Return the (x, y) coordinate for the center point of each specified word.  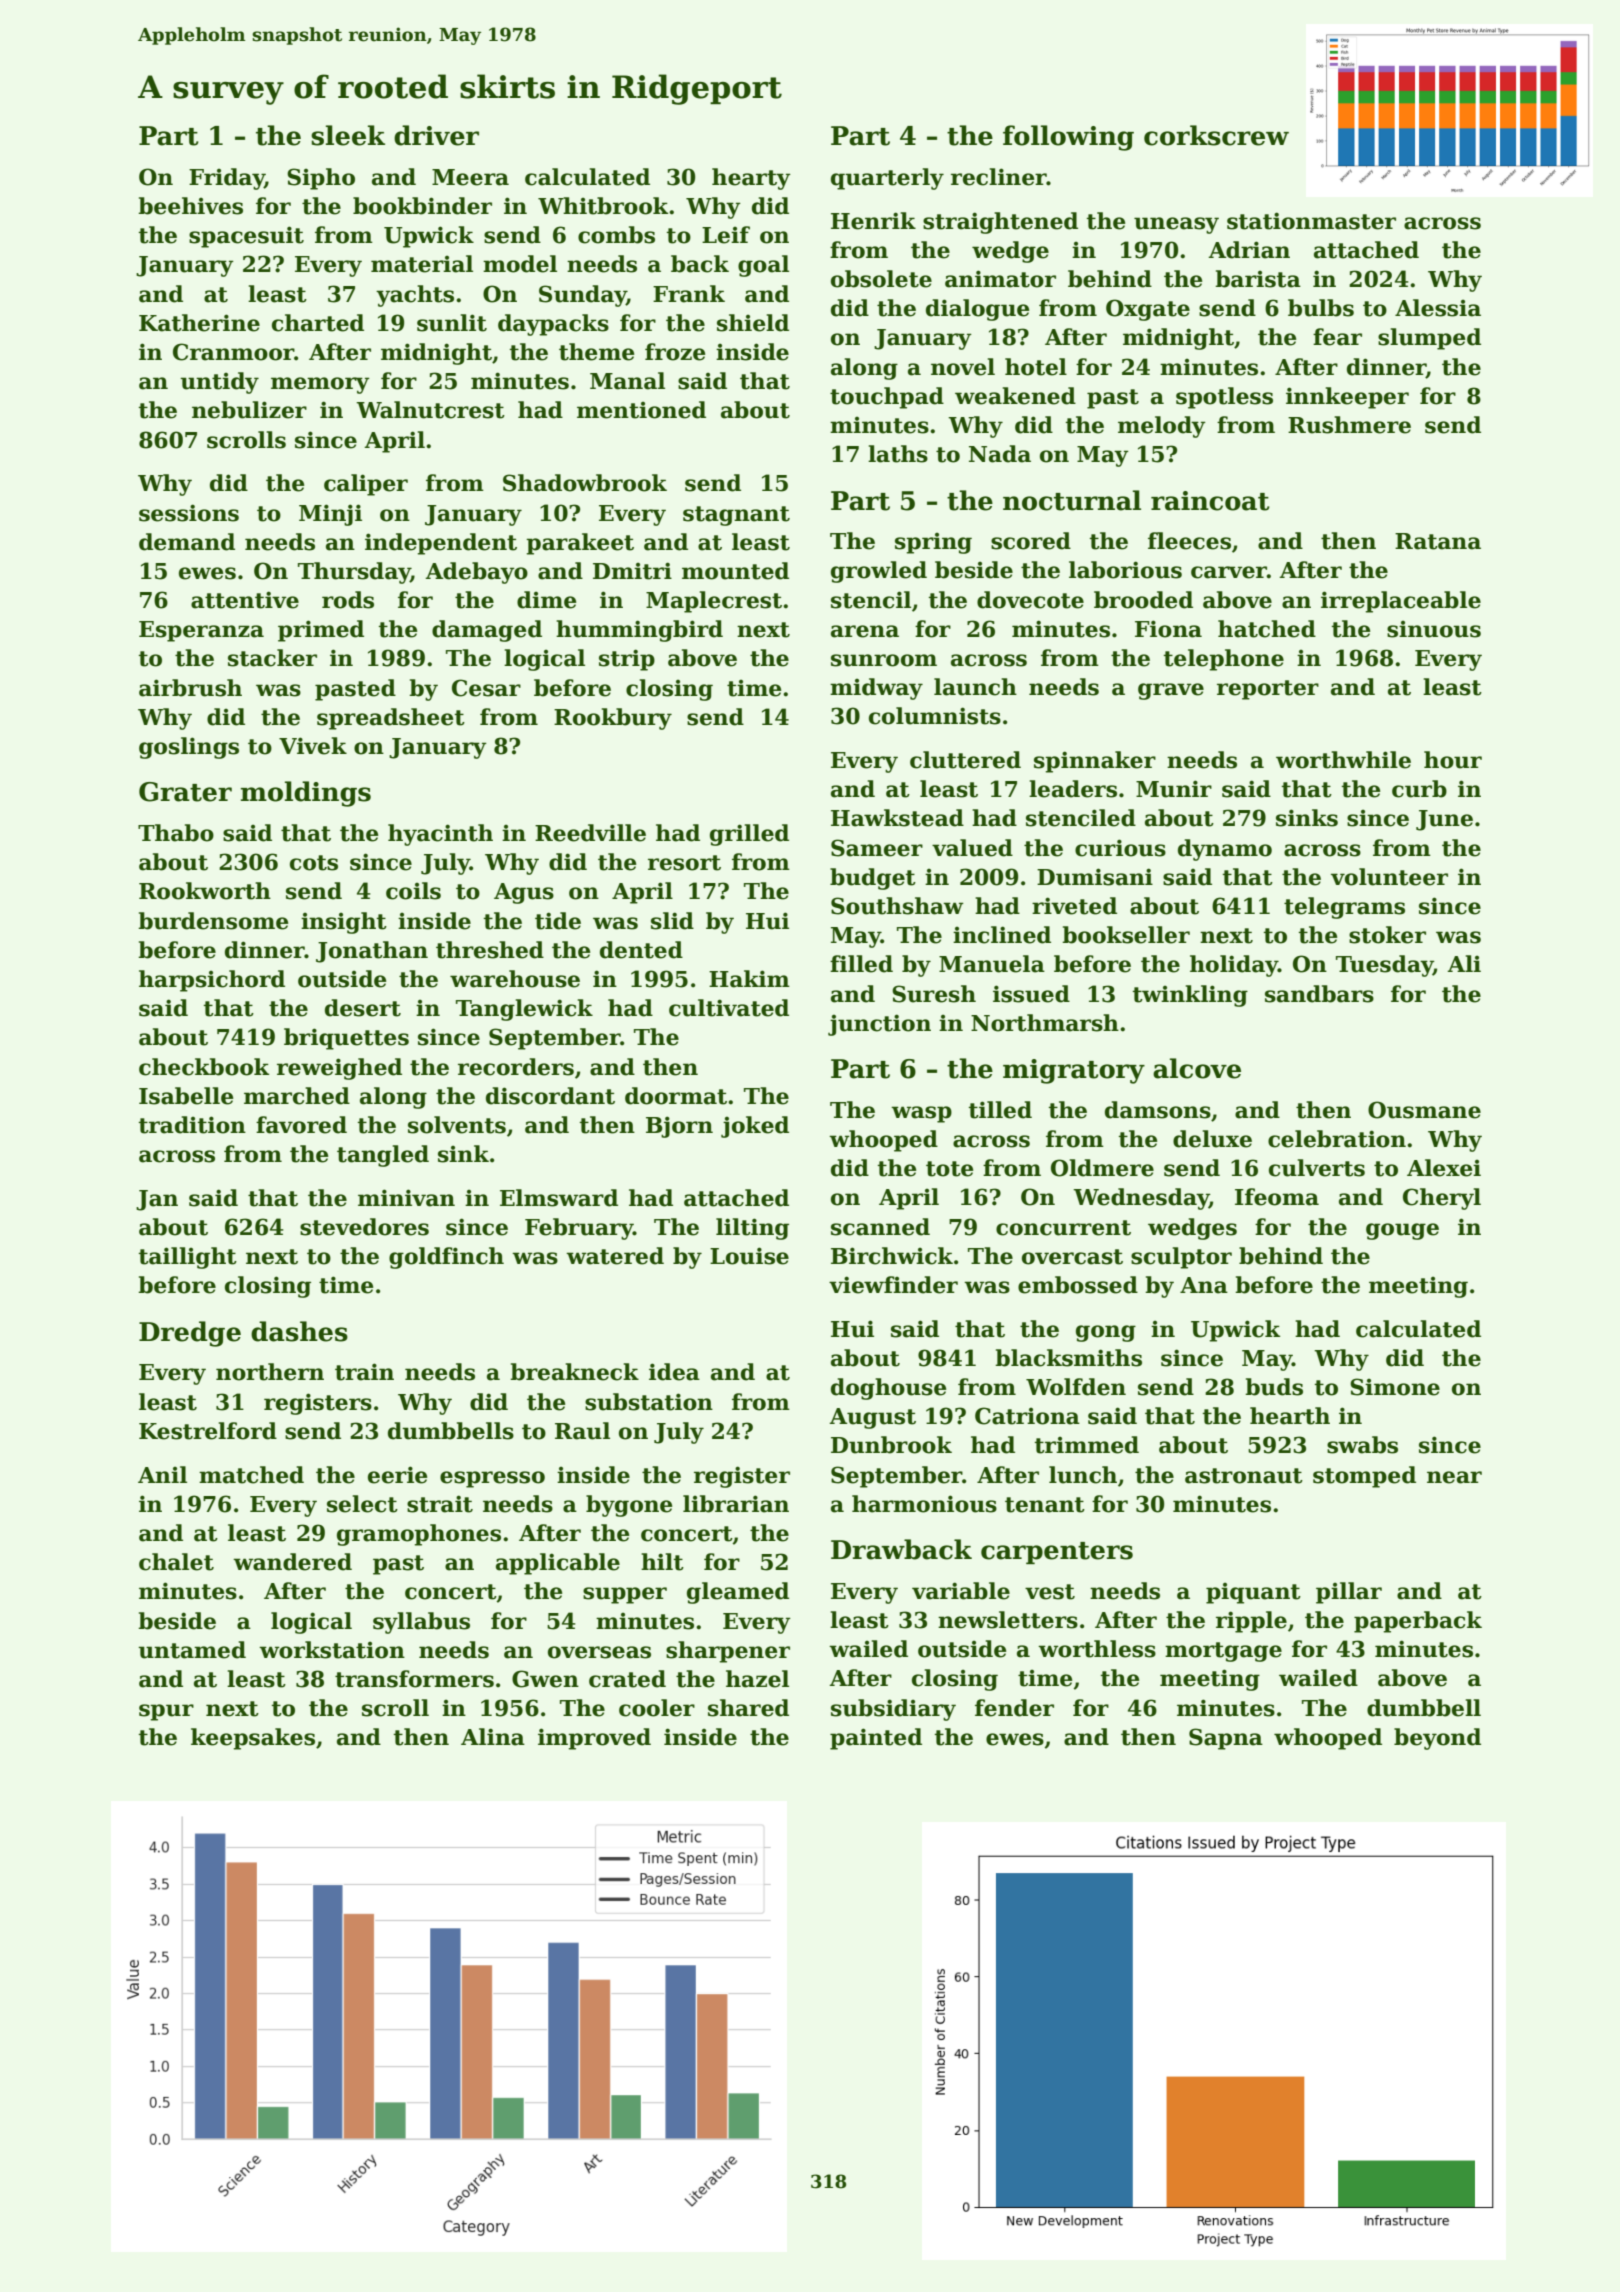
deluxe (1212, 1139)
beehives (190, 206)
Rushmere (1349, 425)
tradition (192, 1125)
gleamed (738, 1593)
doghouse (888, 1389)
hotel (1036, 367)
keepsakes (253, 1739)
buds (1274, 1387)
